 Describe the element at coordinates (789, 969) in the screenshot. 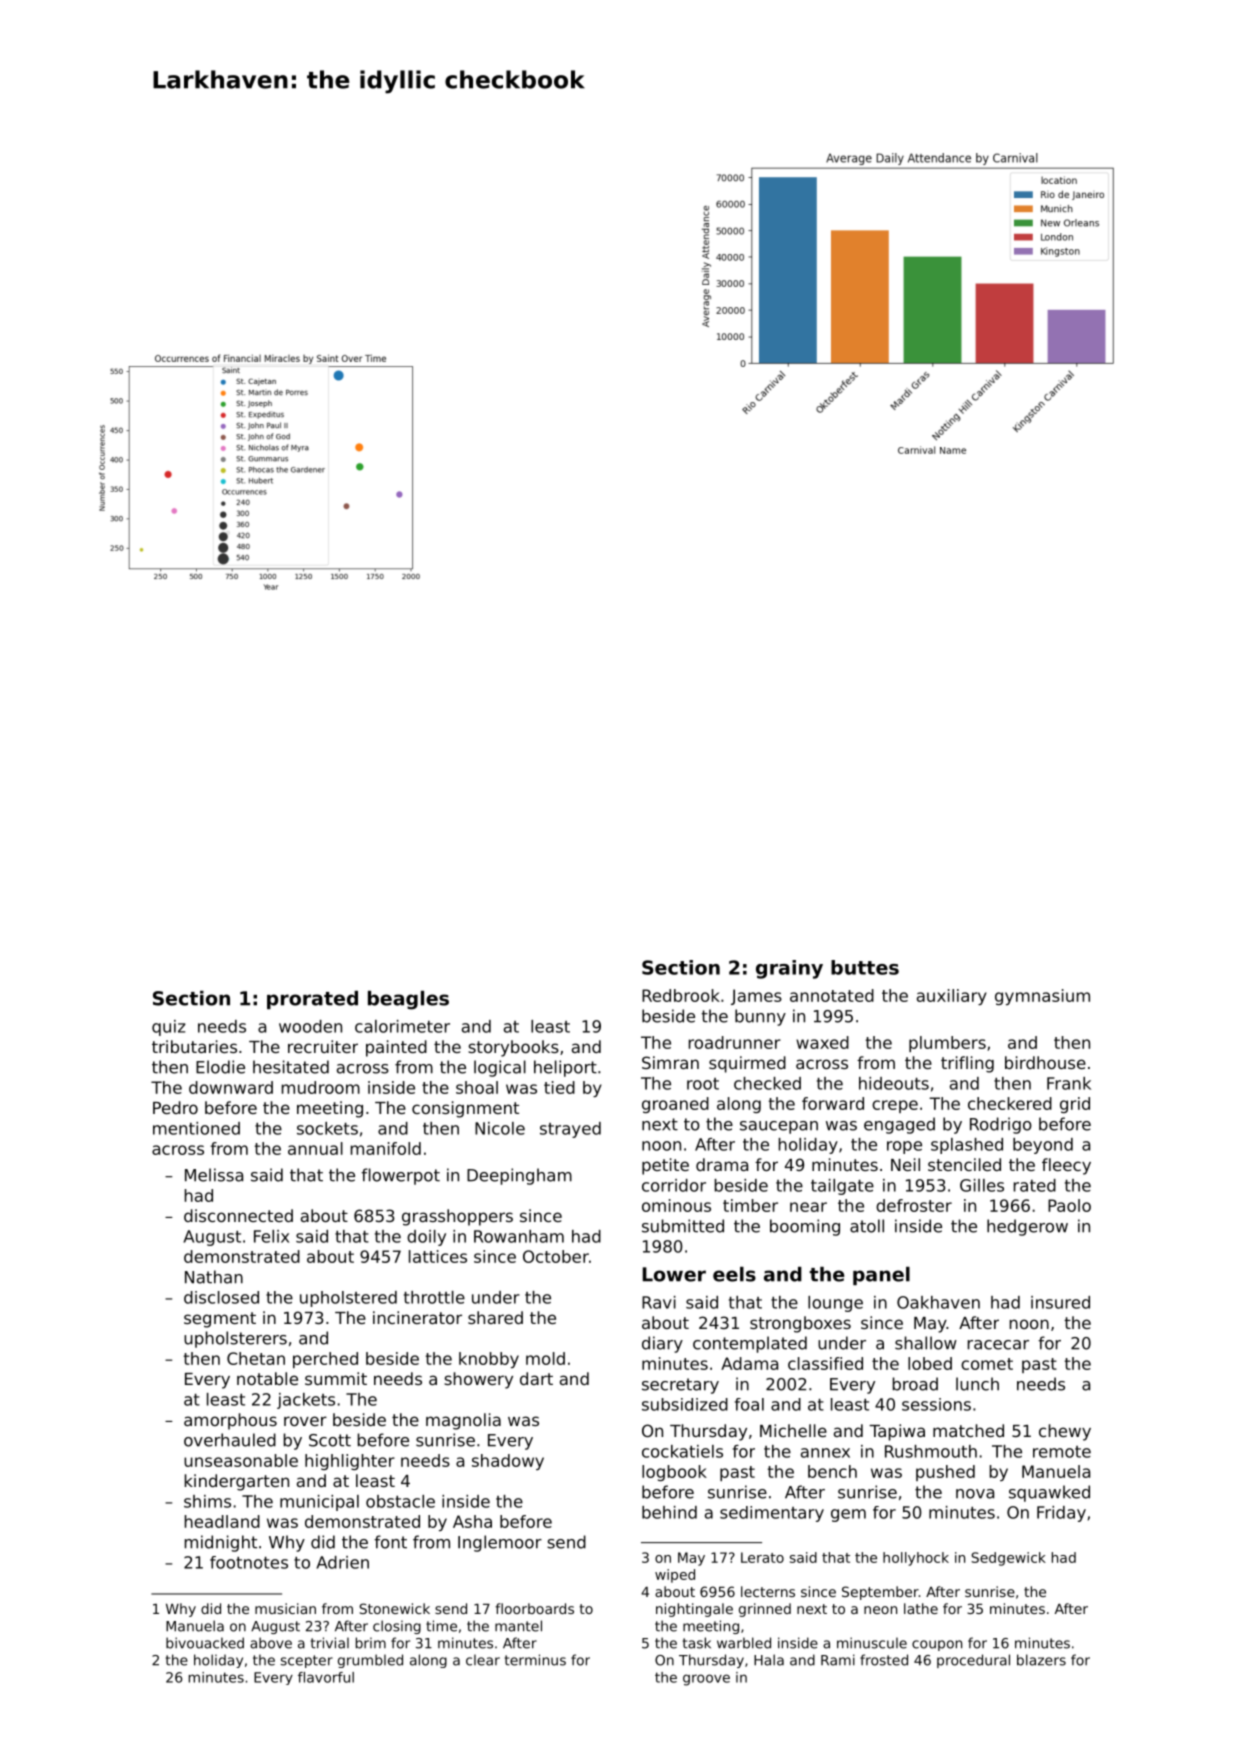

I see `grainy` at that location.
